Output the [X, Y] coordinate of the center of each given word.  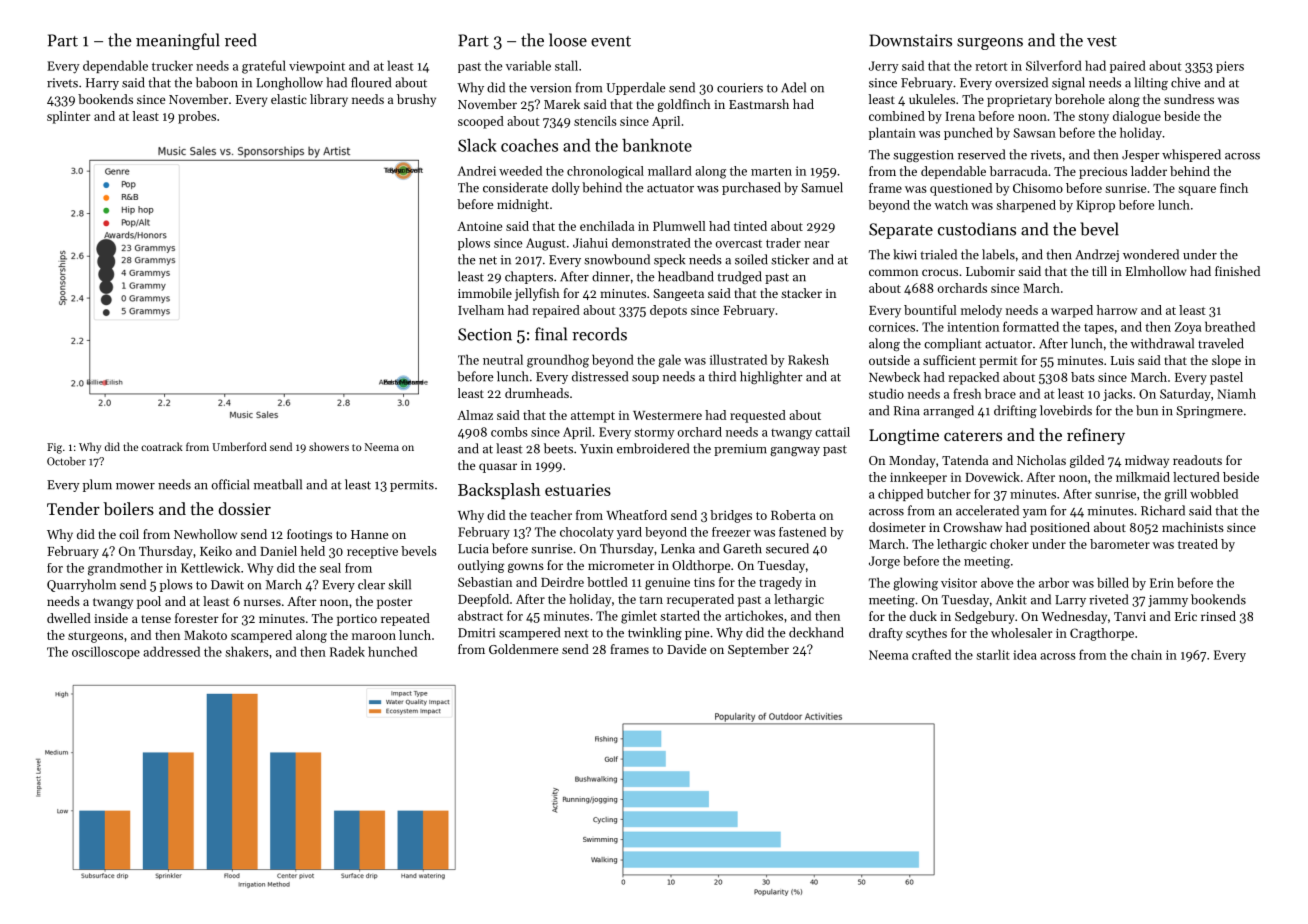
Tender [73, 508]
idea [1025, 654]
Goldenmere [523, 649]
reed [241, 40]
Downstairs [910, 40]
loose [568, 40]
